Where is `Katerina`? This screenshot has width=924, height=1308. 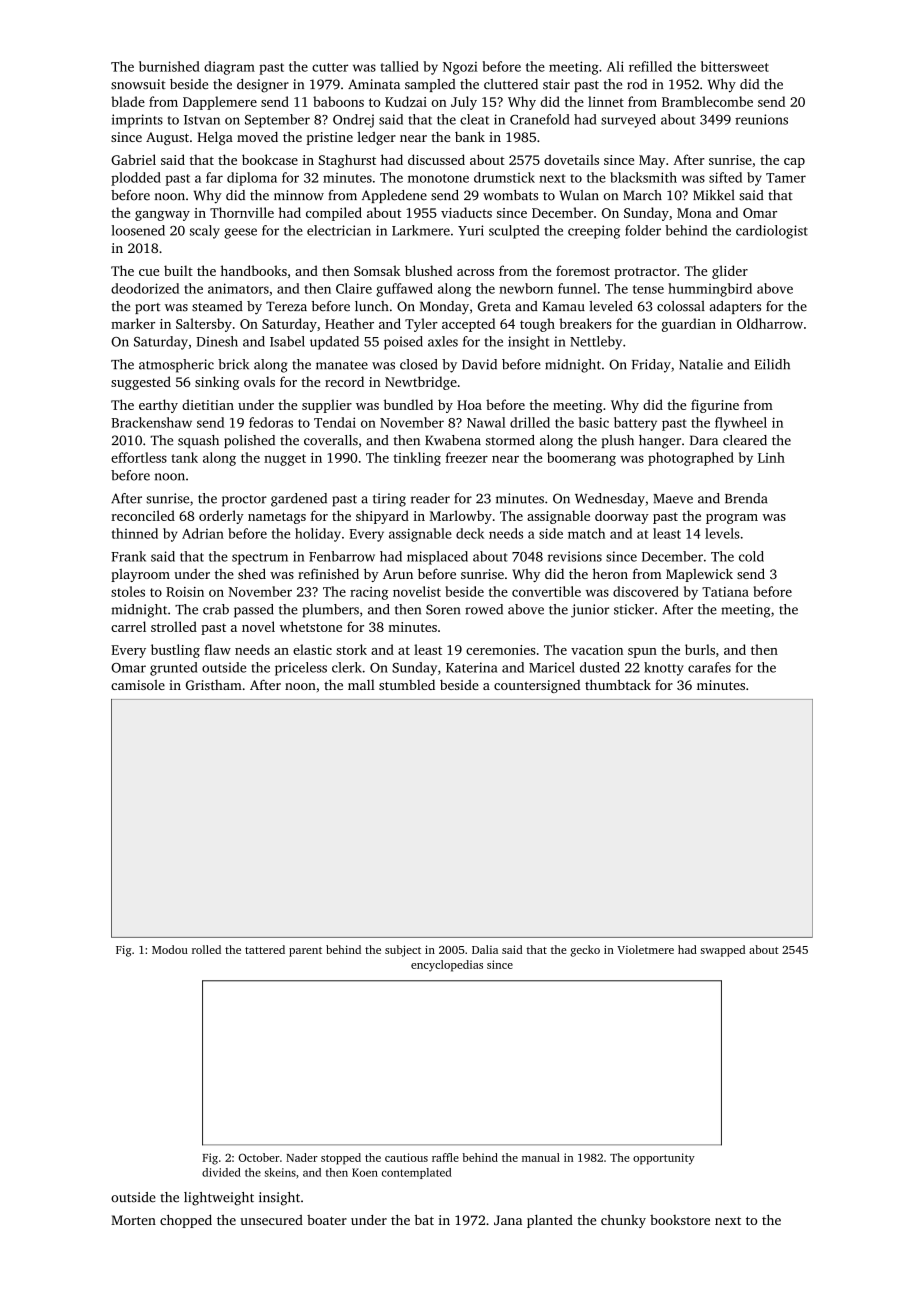 Katerina is located at coordinates (471, 667).
